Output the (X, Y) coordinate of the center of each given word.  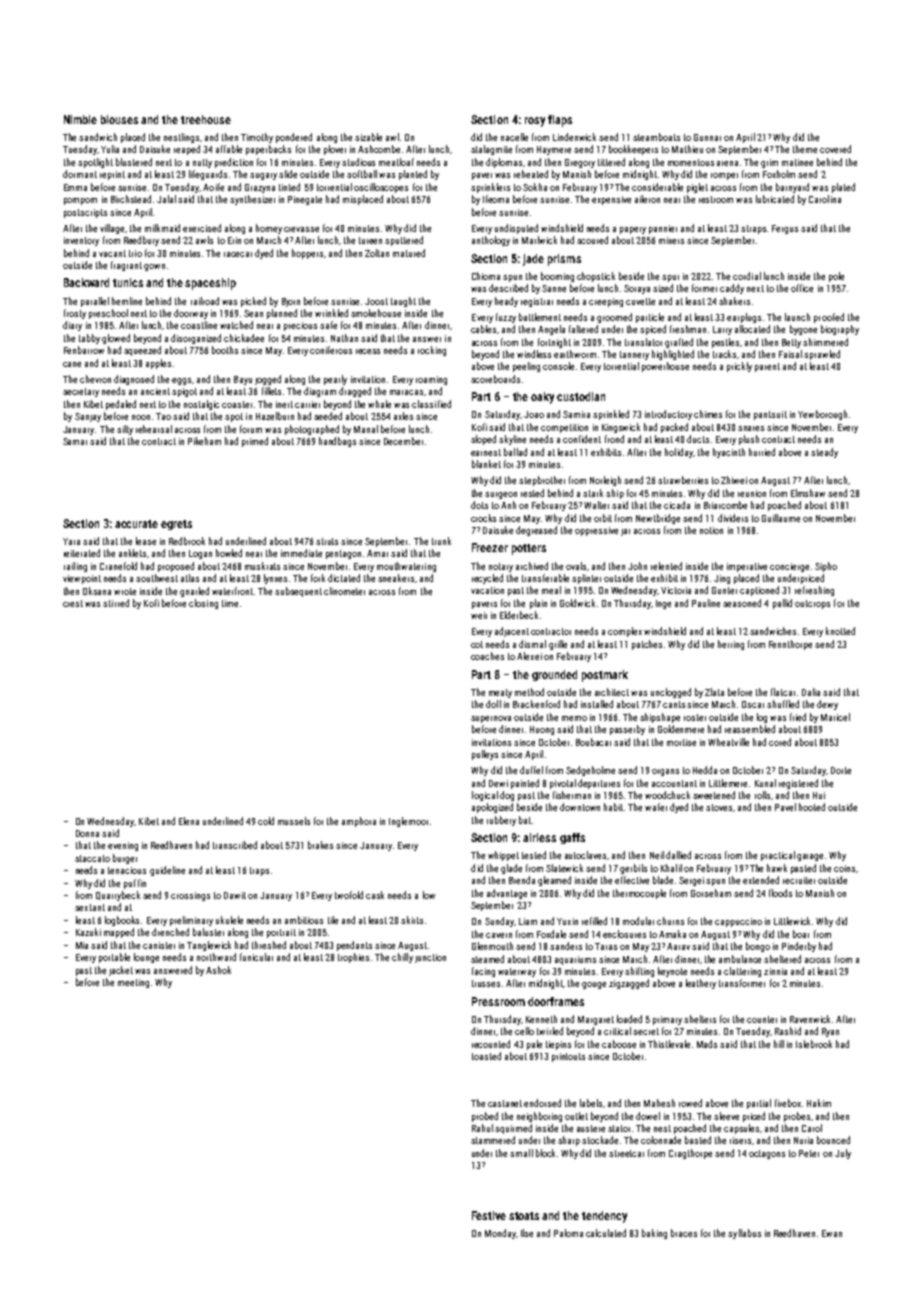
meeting (133, 983)
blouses (119, 119)
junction (430, 958)
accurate (136, 524)
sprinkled (611, 415)
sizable (368, 137)
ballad (515, 452)
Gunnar (707, 137)
